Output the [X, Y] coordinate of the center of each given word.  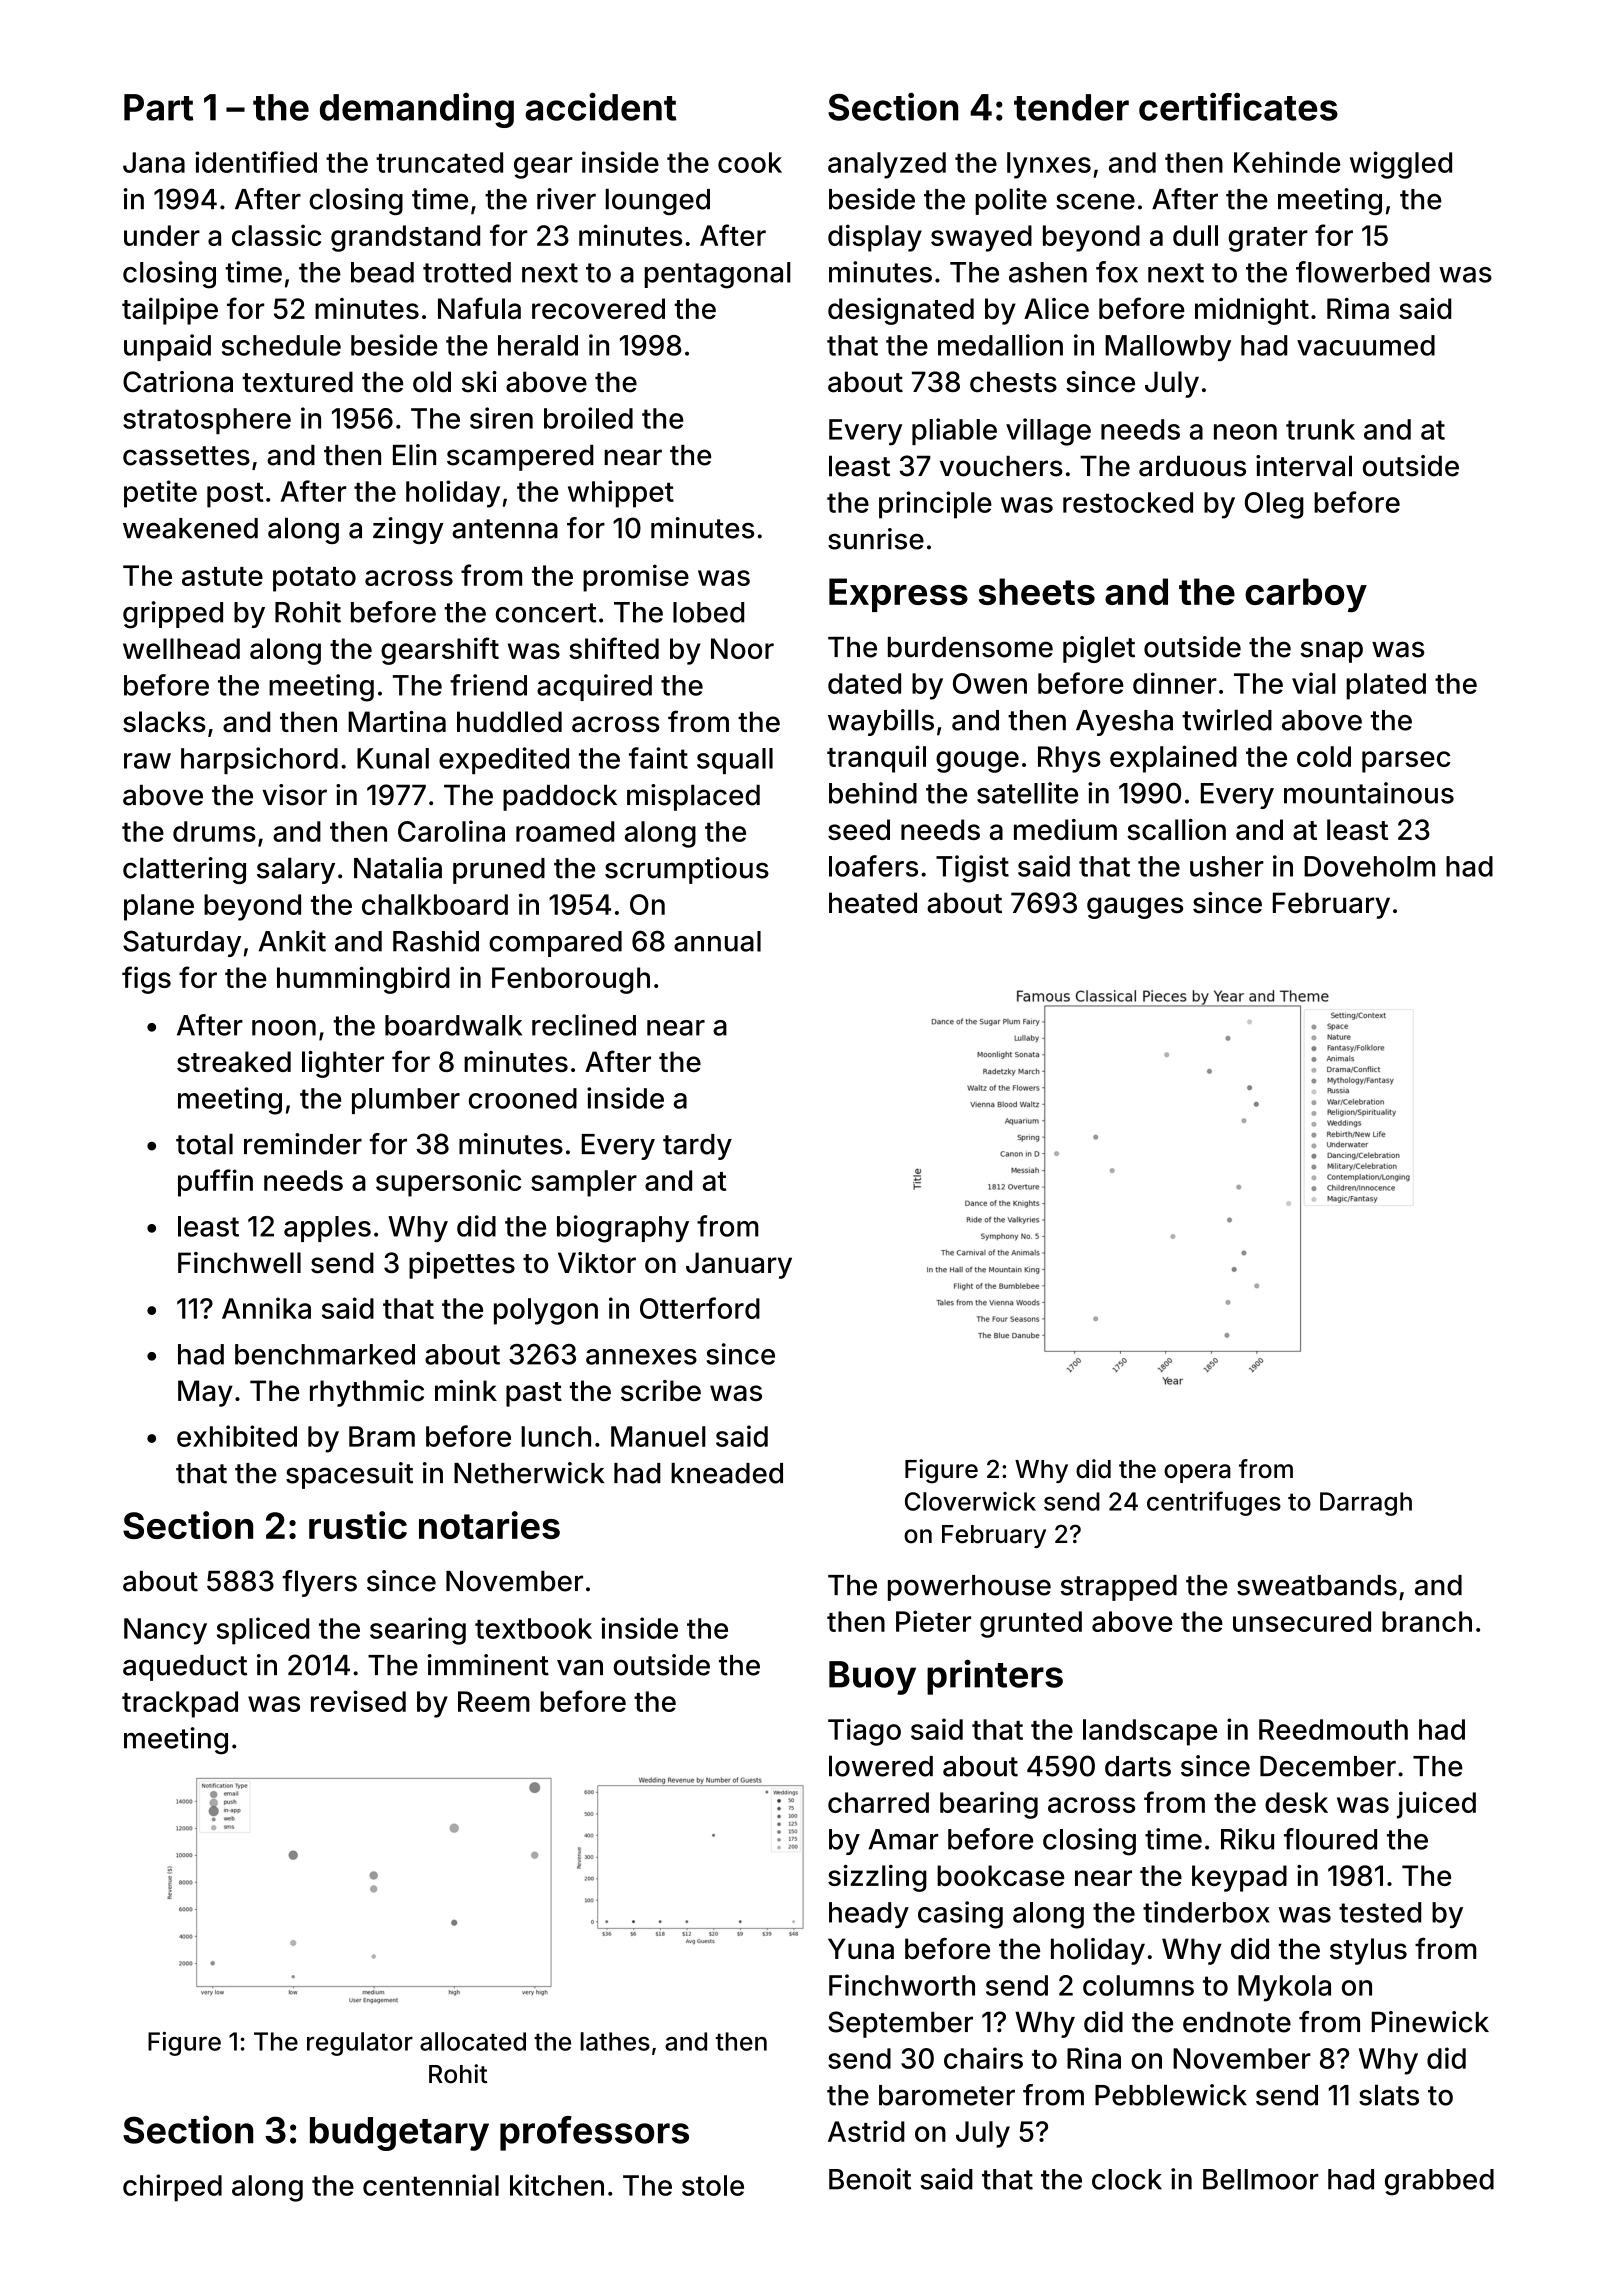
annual [717, 941]
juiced [1436, 1805]
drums [214, 831]
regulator [360, 2044]
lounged [657, 201]
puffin [215, 1183]
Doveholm [1369, 866]
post [235, 495]
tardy [697, 1147]
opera [1197, 1473]
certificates [1238, 106]
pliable [954, 431]
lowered [881, 1766]
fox [1117, 272]
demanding [417, 110]
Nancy [165, 1631]
